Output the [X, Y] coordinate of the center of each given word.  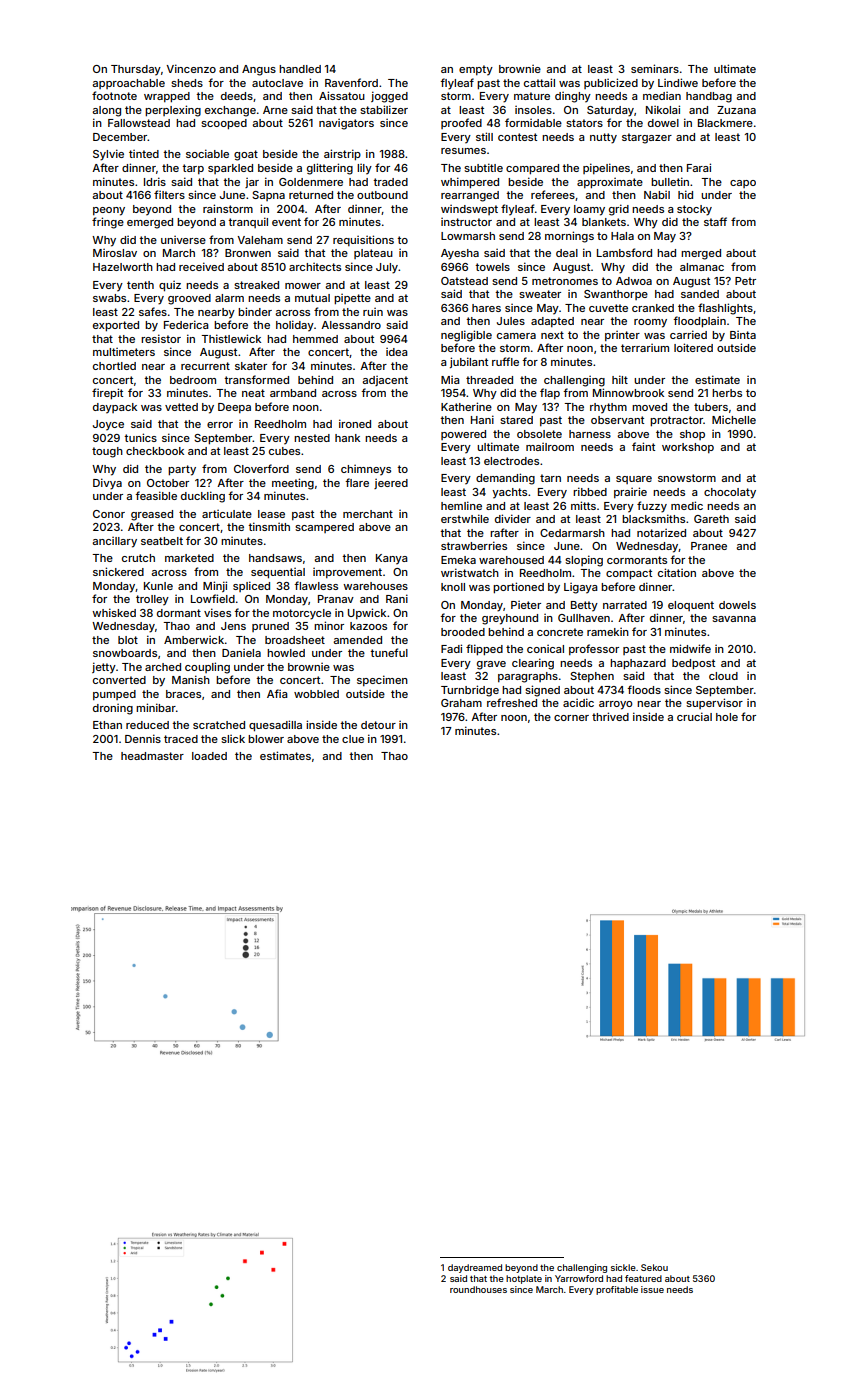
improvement [347, 573]
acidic [578, 702]
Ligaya [581, 588]
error [220, 425]
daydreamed [475, 1268]
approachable [128, 84]
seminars [655, 68]
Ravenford [351, 82]
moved [649, 407]
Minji [215, 586]
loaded [209, 756]
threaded [489, 380]
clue [353, 739]
